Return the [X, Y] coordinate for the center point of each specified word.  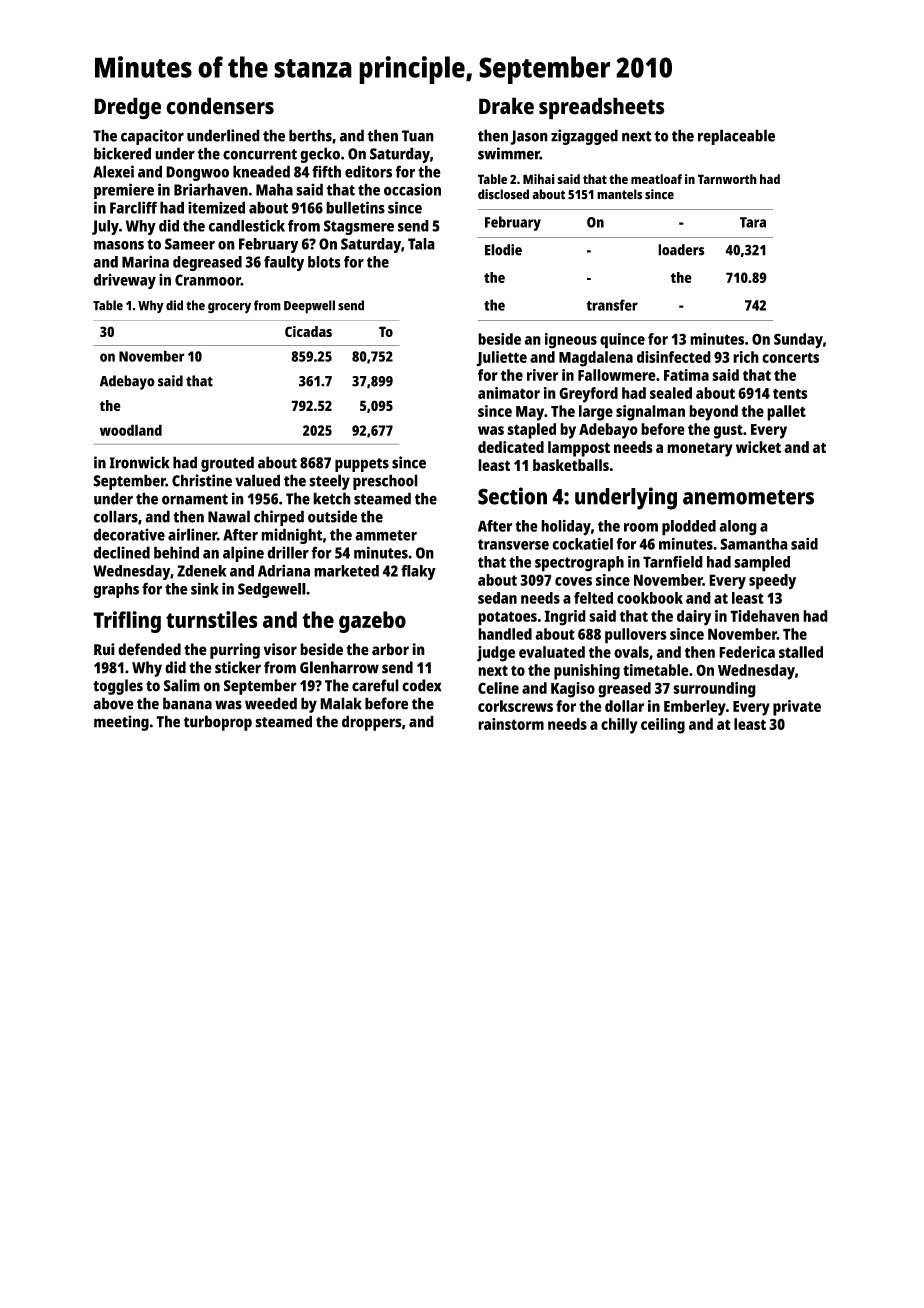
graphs [116, 590]
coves [573, 581]
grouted [227, 464]
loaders [681, 250]
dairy [694, 618]
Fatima [686, 375]
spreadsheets [602, 108]
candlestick [246, 225]
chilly [619, 726]
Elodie [503, 250]
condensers [220, 106]
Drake [506, 106]
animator [509, 393]
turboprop [218, 723]
